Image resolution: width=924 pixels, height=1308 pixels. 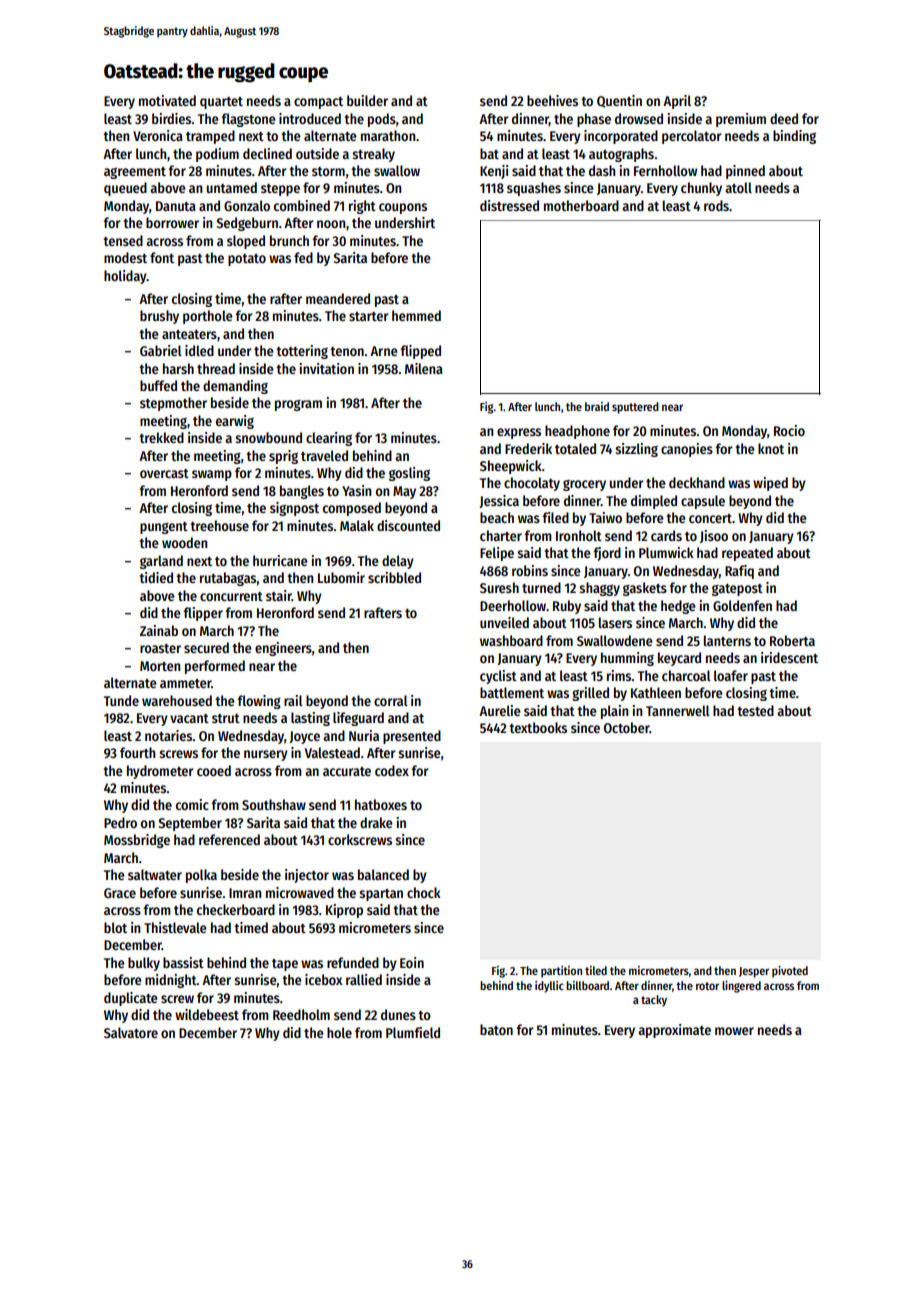 What do you see at coordinates (338, 298) in the screenshot?
I see `meandered` at bounding box center [338, 298].
